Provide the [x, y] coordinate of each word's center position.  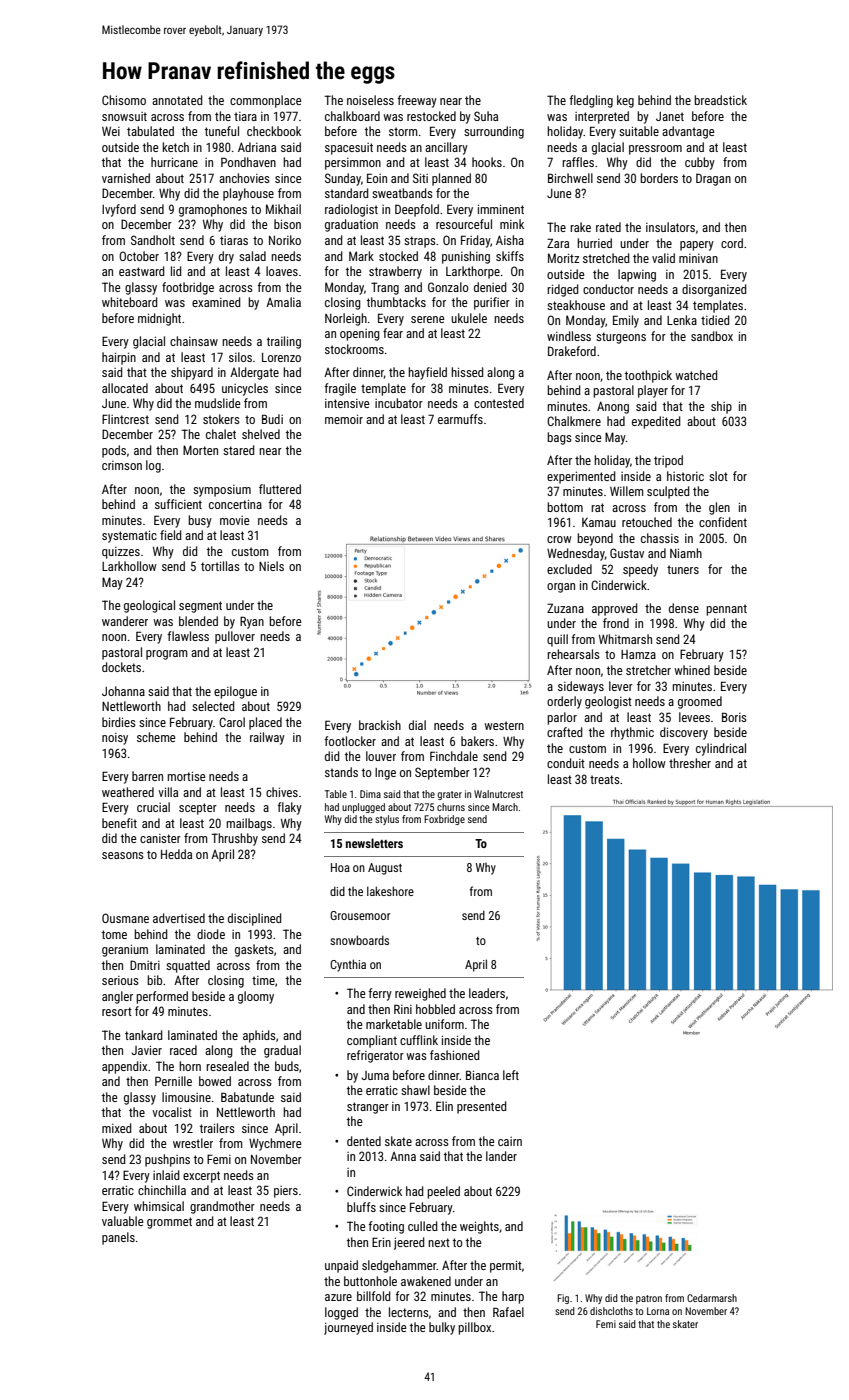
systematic [129, 537]
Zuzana [565, 608]
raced [183, 1050]
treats [605, 779]
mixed [117, 1128]
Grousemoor [360, 915]
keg [625, 101]
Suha [486, 116]
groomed [700, 702]
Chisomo [124, 100]
